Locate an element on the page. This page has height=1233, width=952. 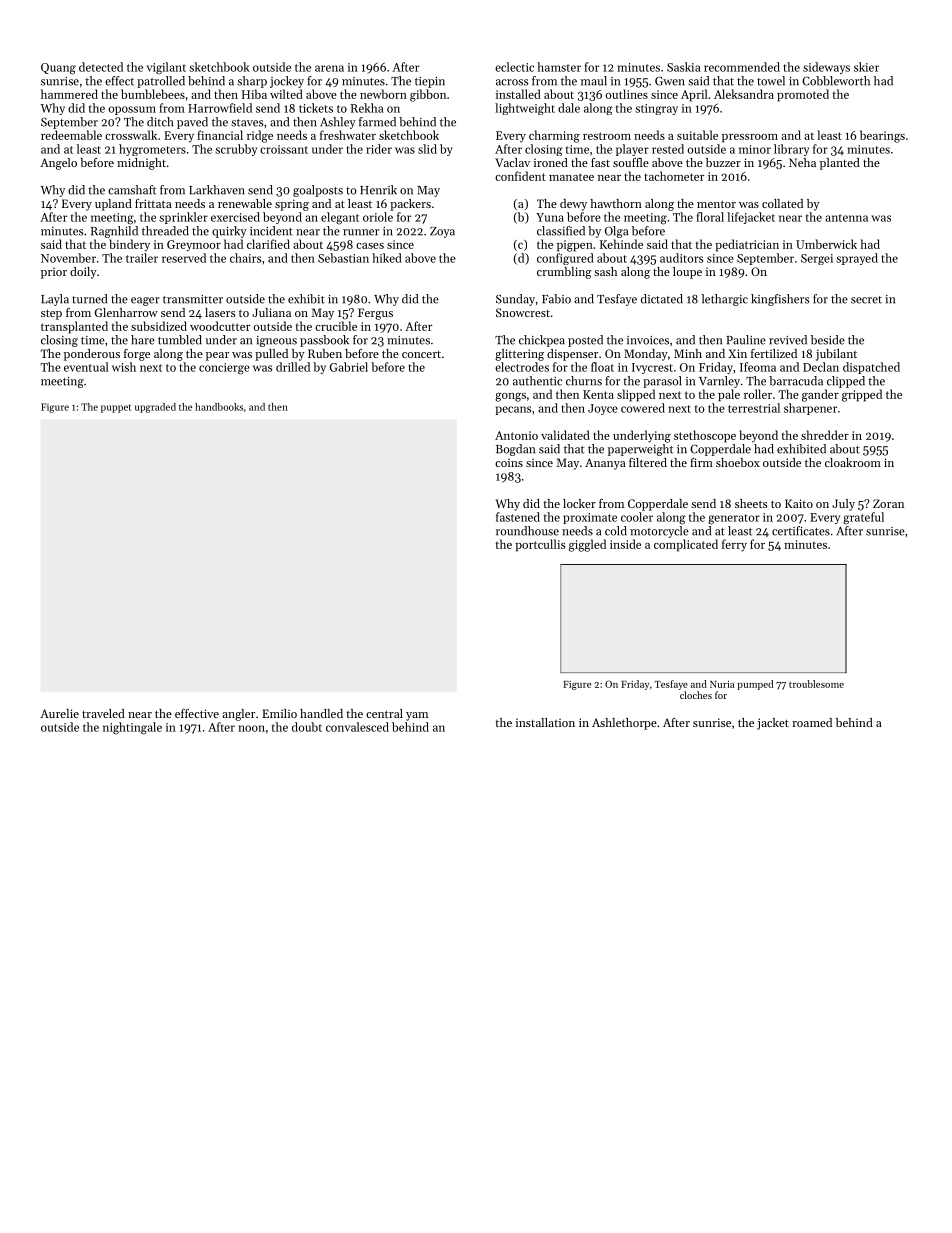
grateful is located at coordinates (863, 518).
